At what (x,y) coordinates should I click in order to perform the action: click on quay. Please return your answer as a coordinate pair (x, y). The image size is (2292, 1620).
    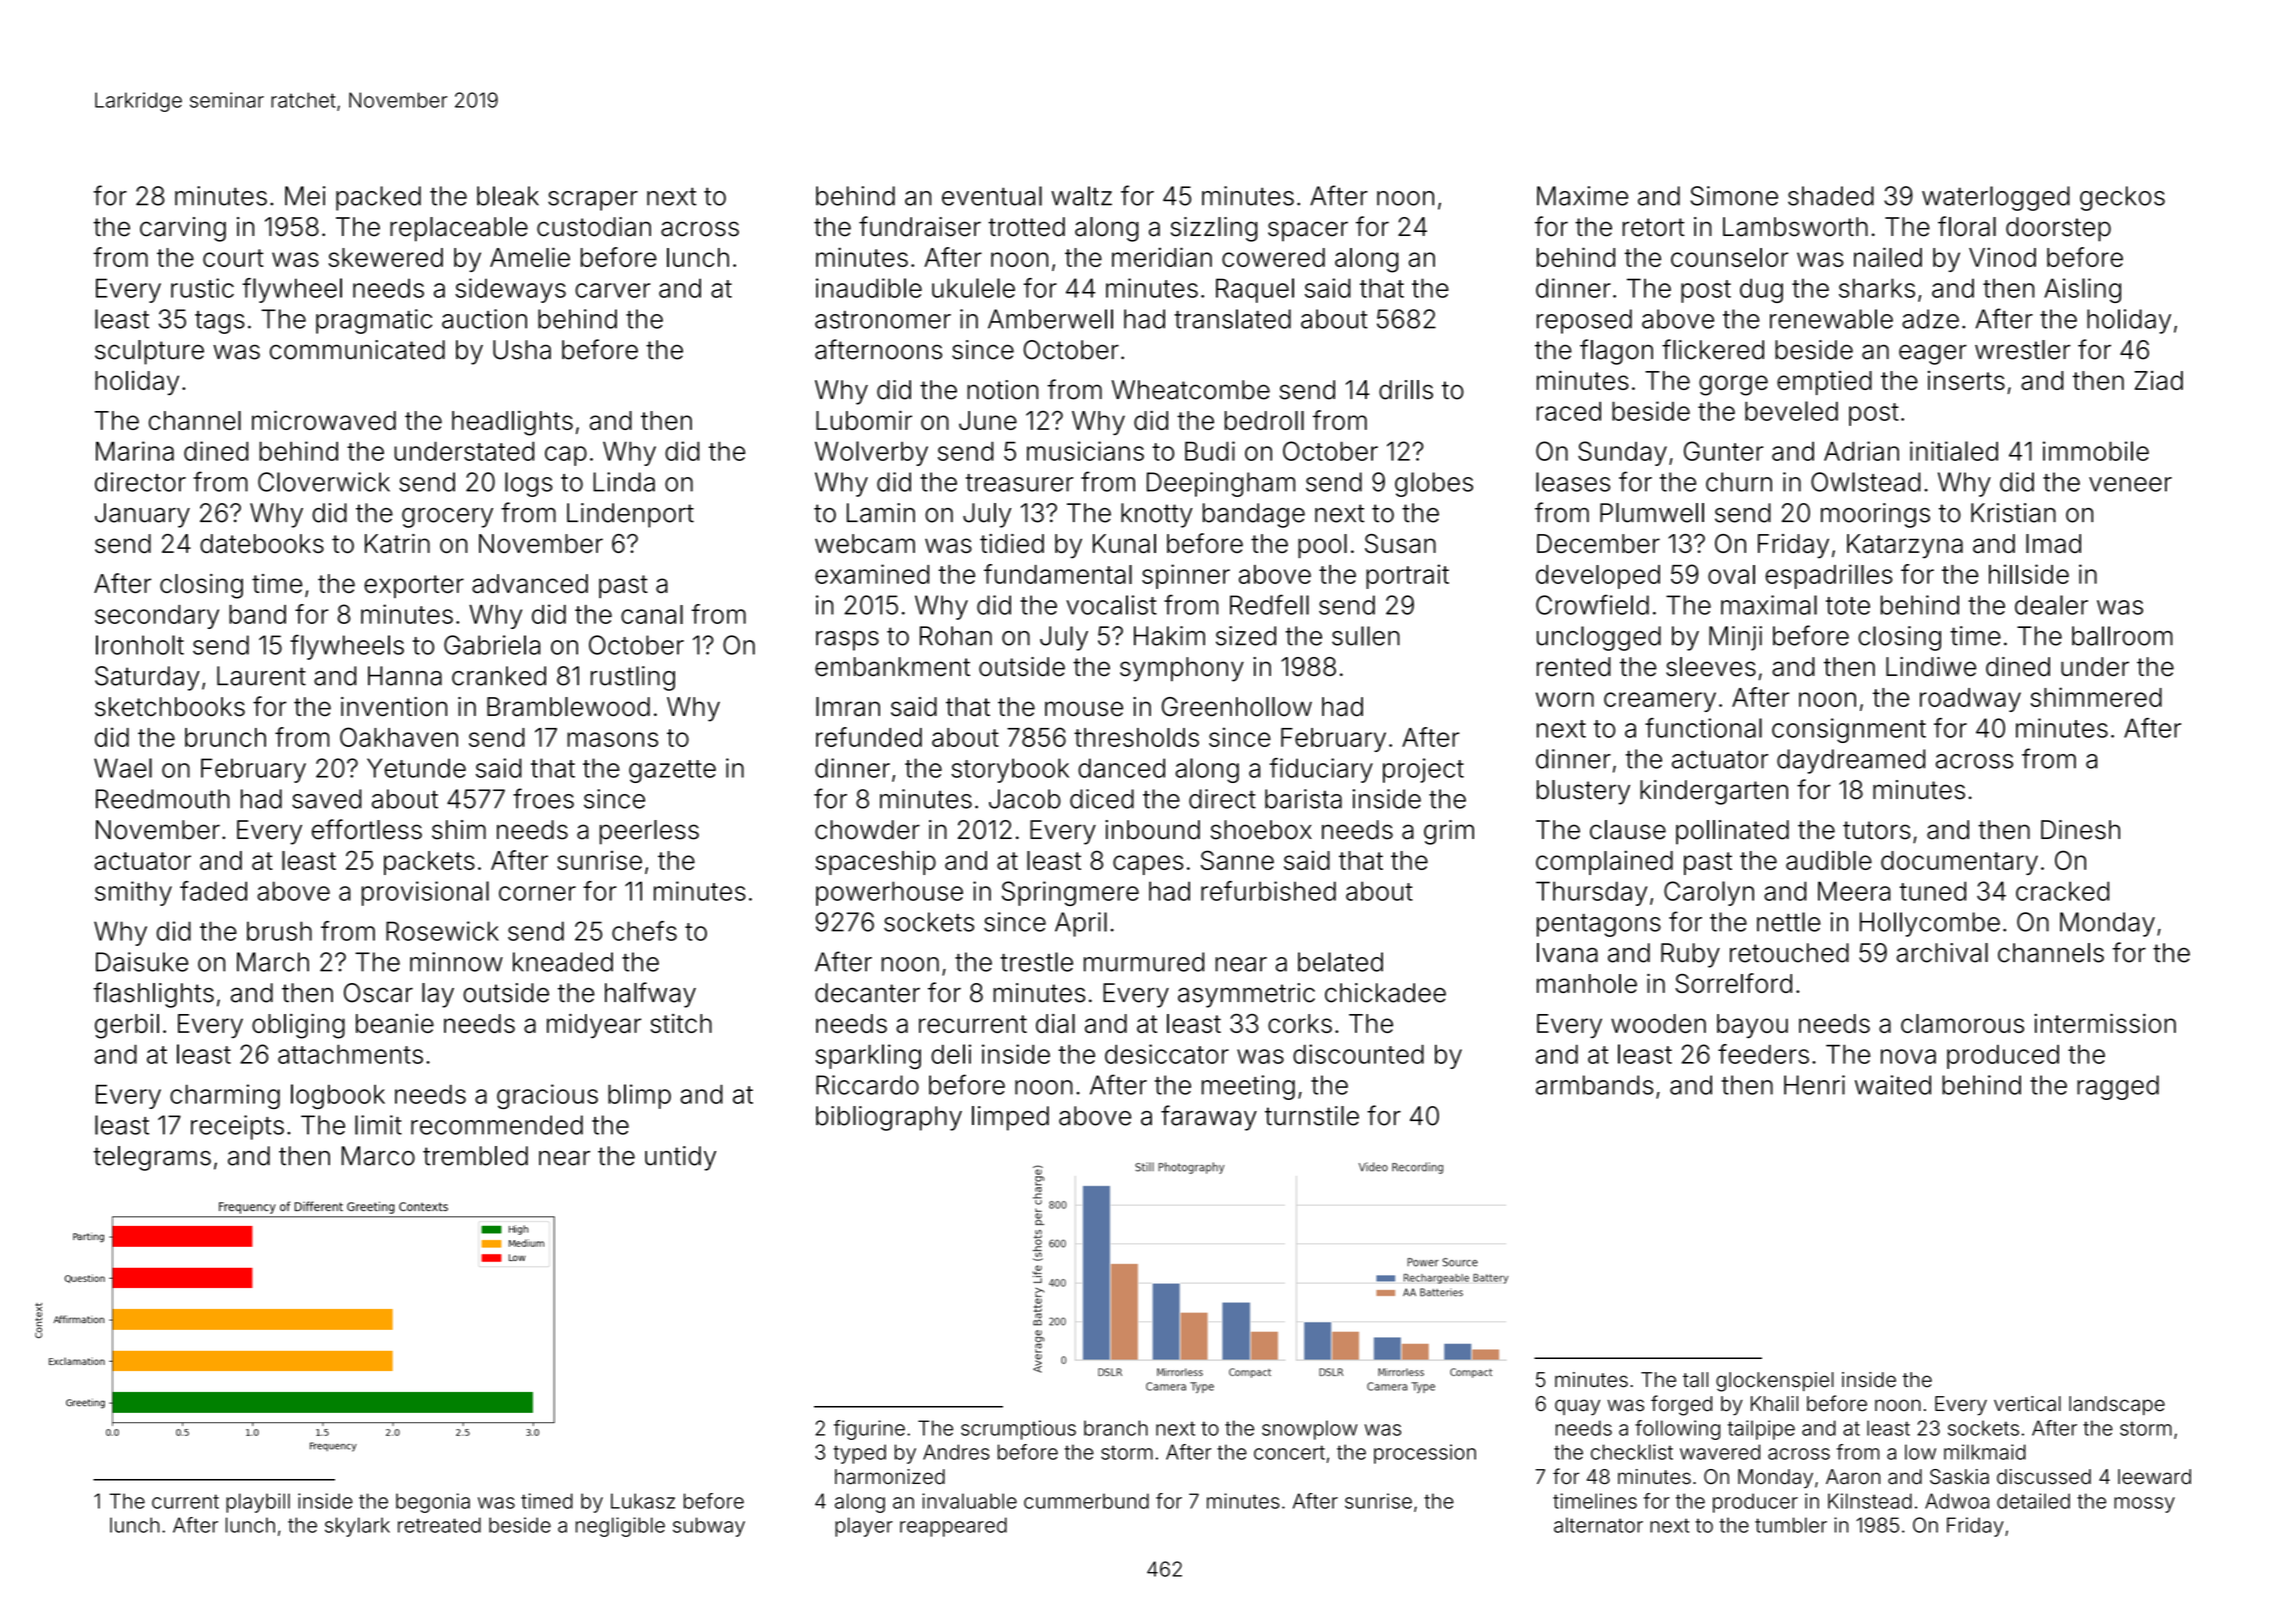
    Looking at the image, I should click on (1577, 1407).
